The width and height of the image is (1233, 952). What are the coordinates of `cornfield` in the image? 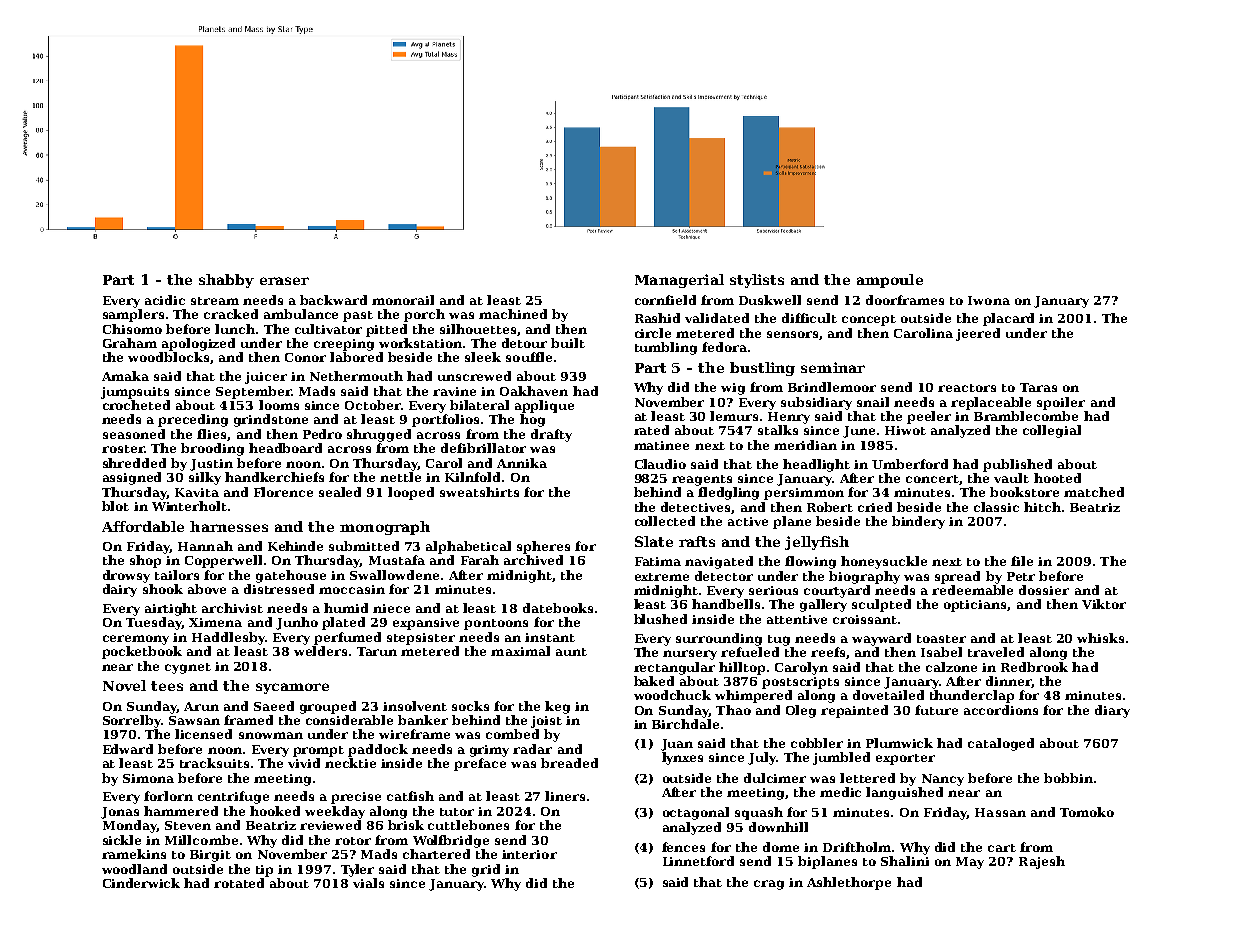 It's located at (665, 300).
